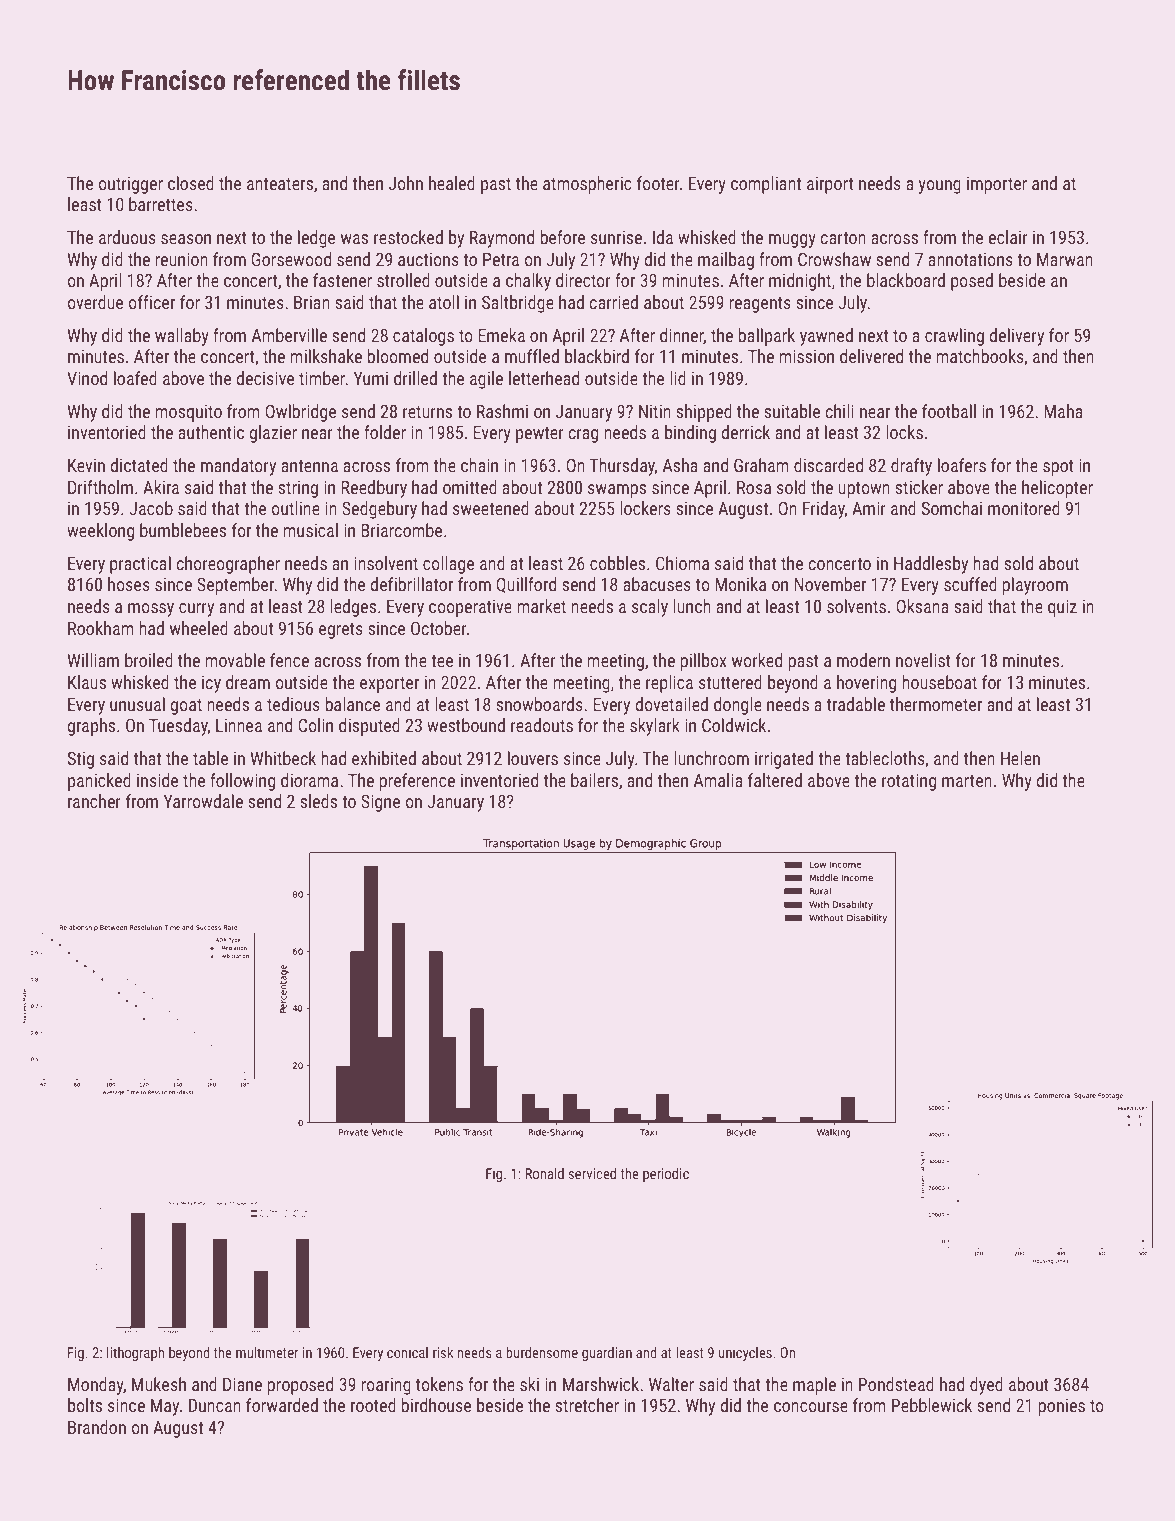  What do you see at coordinates (775, 780) in the screenshot?
I see `faltered` at bounding box center [775, 780].
